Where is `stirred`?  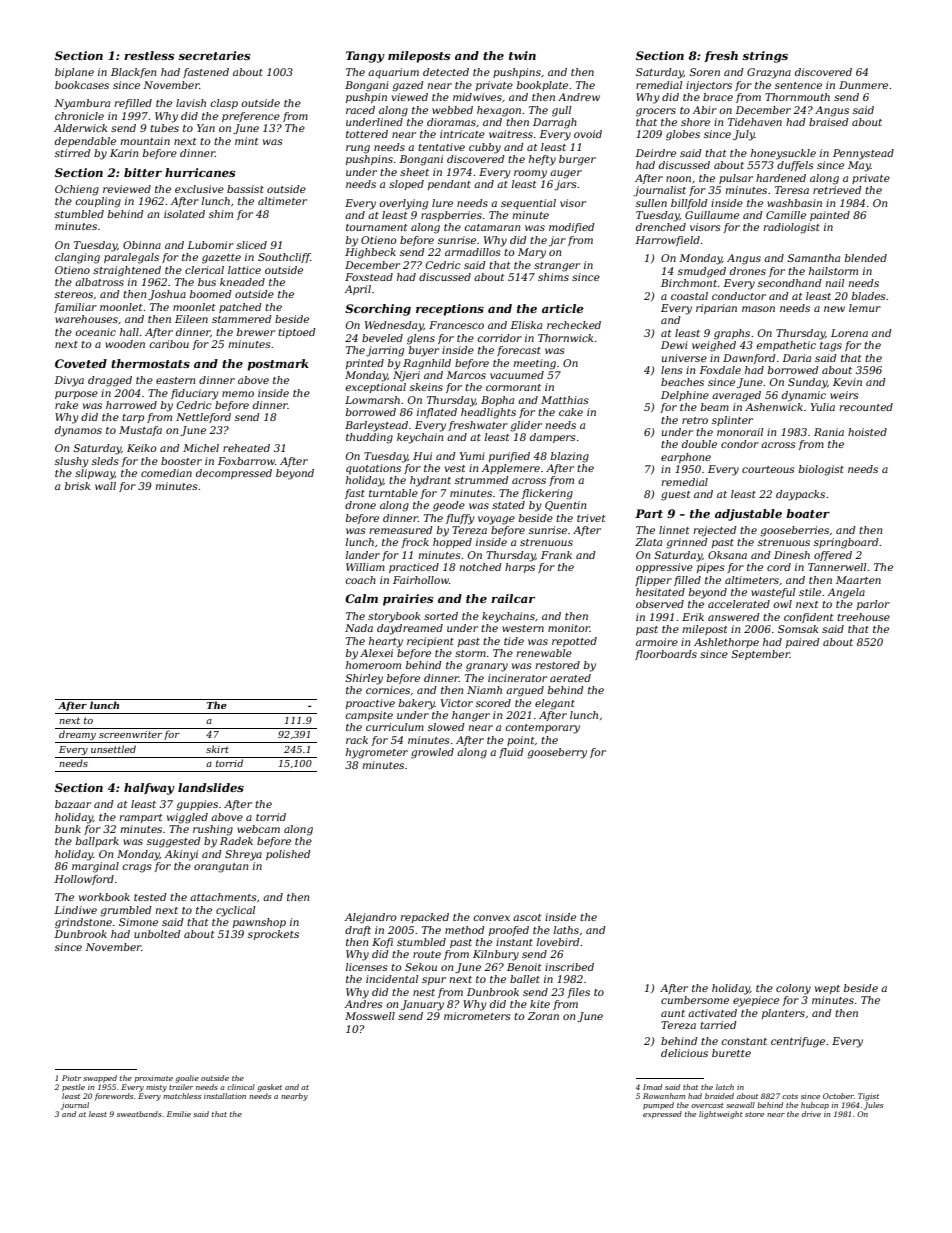 stirred is located at coordinates (73, 153).
